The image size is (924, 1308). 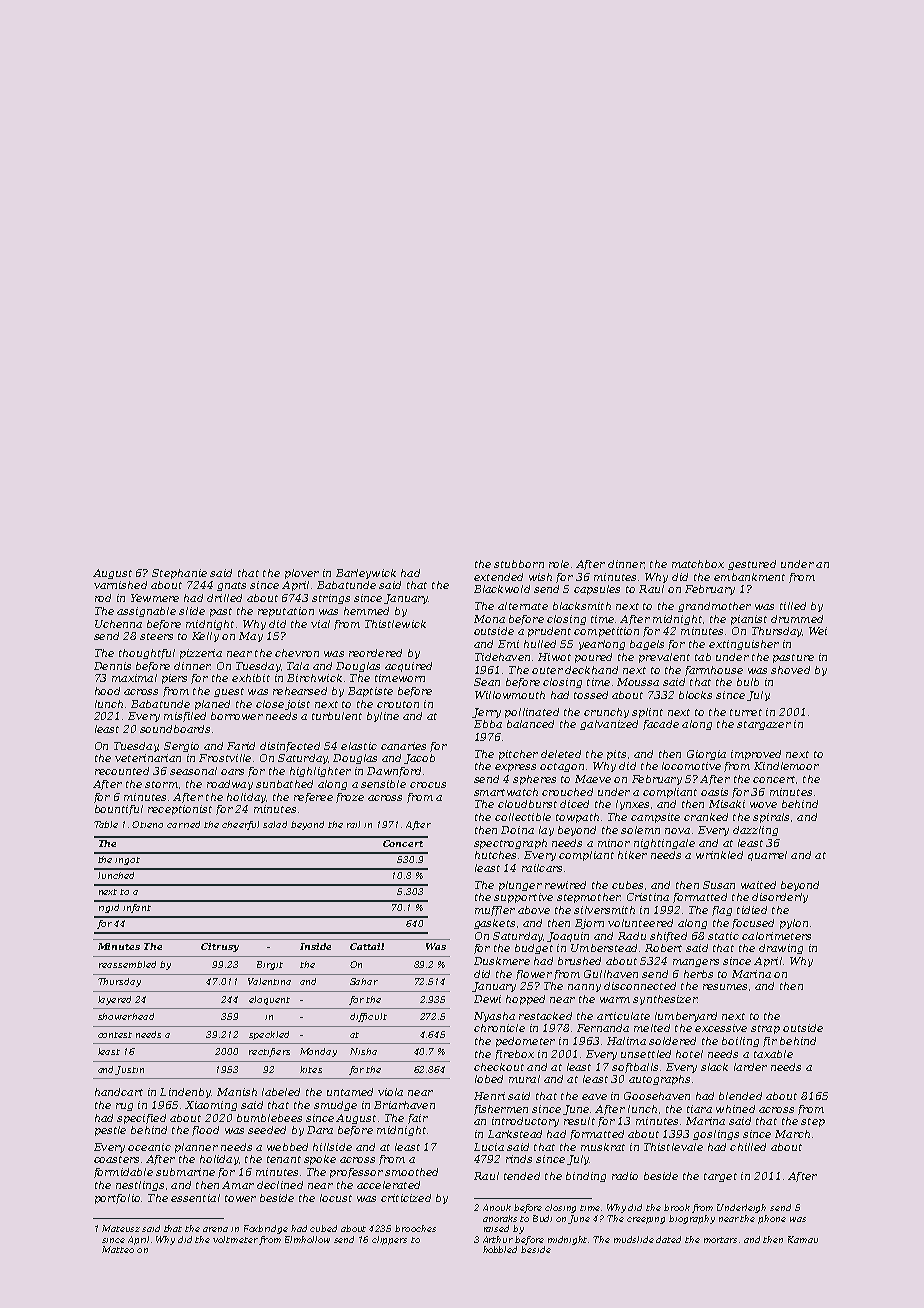 I want to click on blended, so click(x=740, y=1096).
